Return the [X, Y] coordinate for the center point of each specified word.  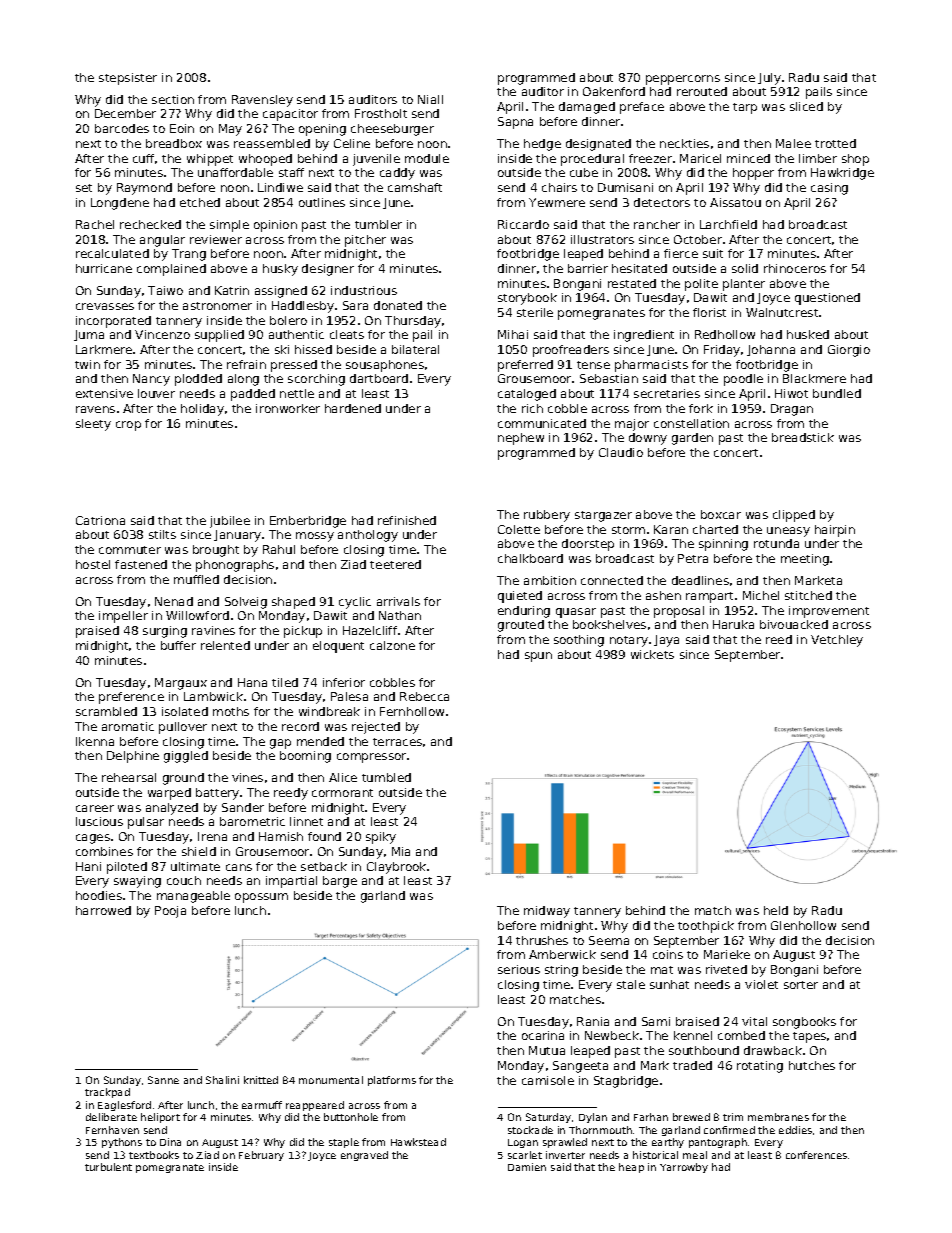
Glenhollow [803, 925]
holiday [202, 410]
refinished [407, 520]
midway [547, 912]
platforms [392, 1081]
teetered [395, 564]
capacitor [290, 115]
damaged [587, 108]
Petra [693, 558]
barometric [252, 821]
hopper [753, 174]
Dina [170, 1142]
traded [692, 1065]
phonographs [235, 566]
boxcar [721, 514]
